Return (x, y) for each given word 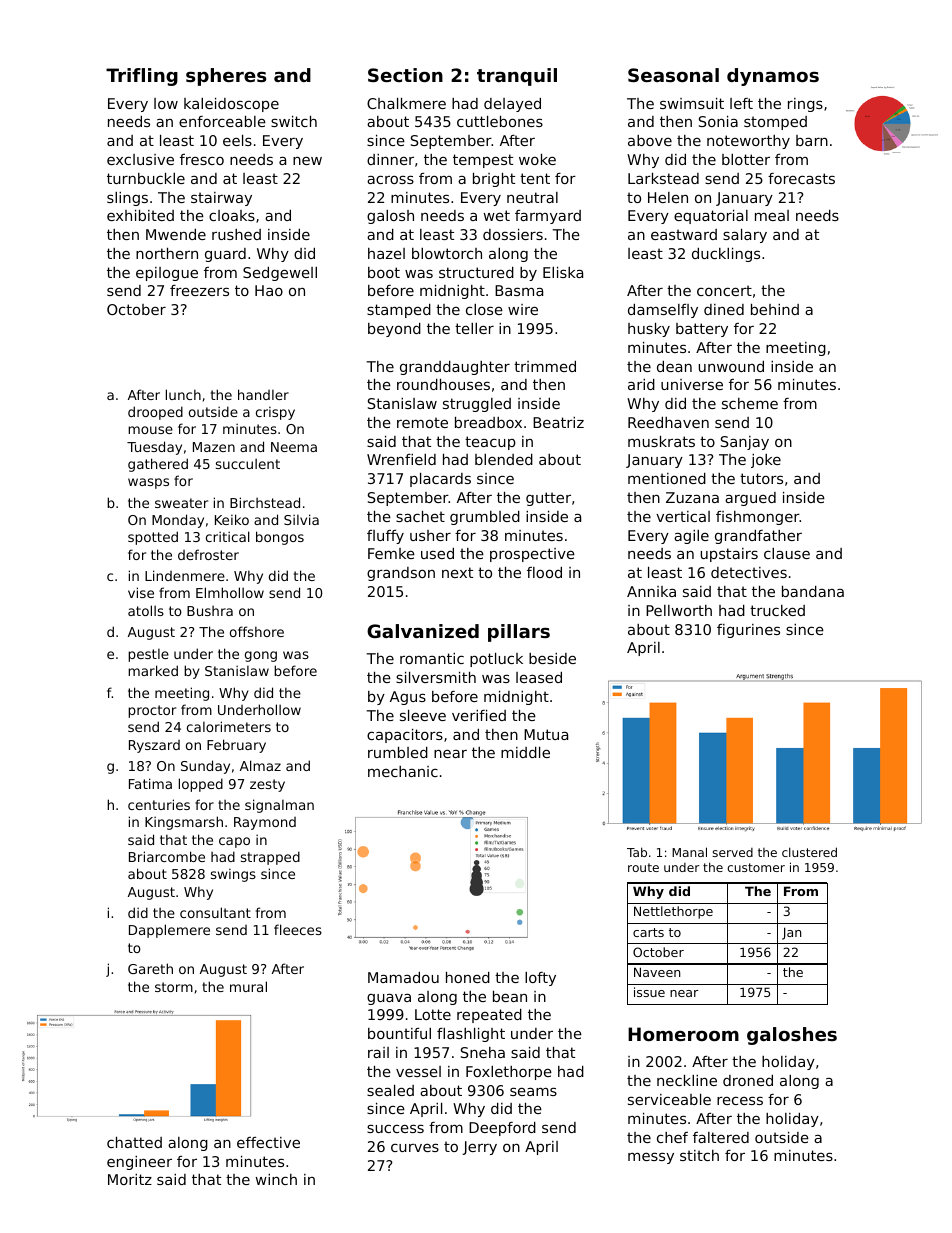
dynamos (773, 77)
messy (651, 1158)
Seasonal (673, 75)
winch (276, 1179)
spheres (226, 77)
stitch (699, 1155)
